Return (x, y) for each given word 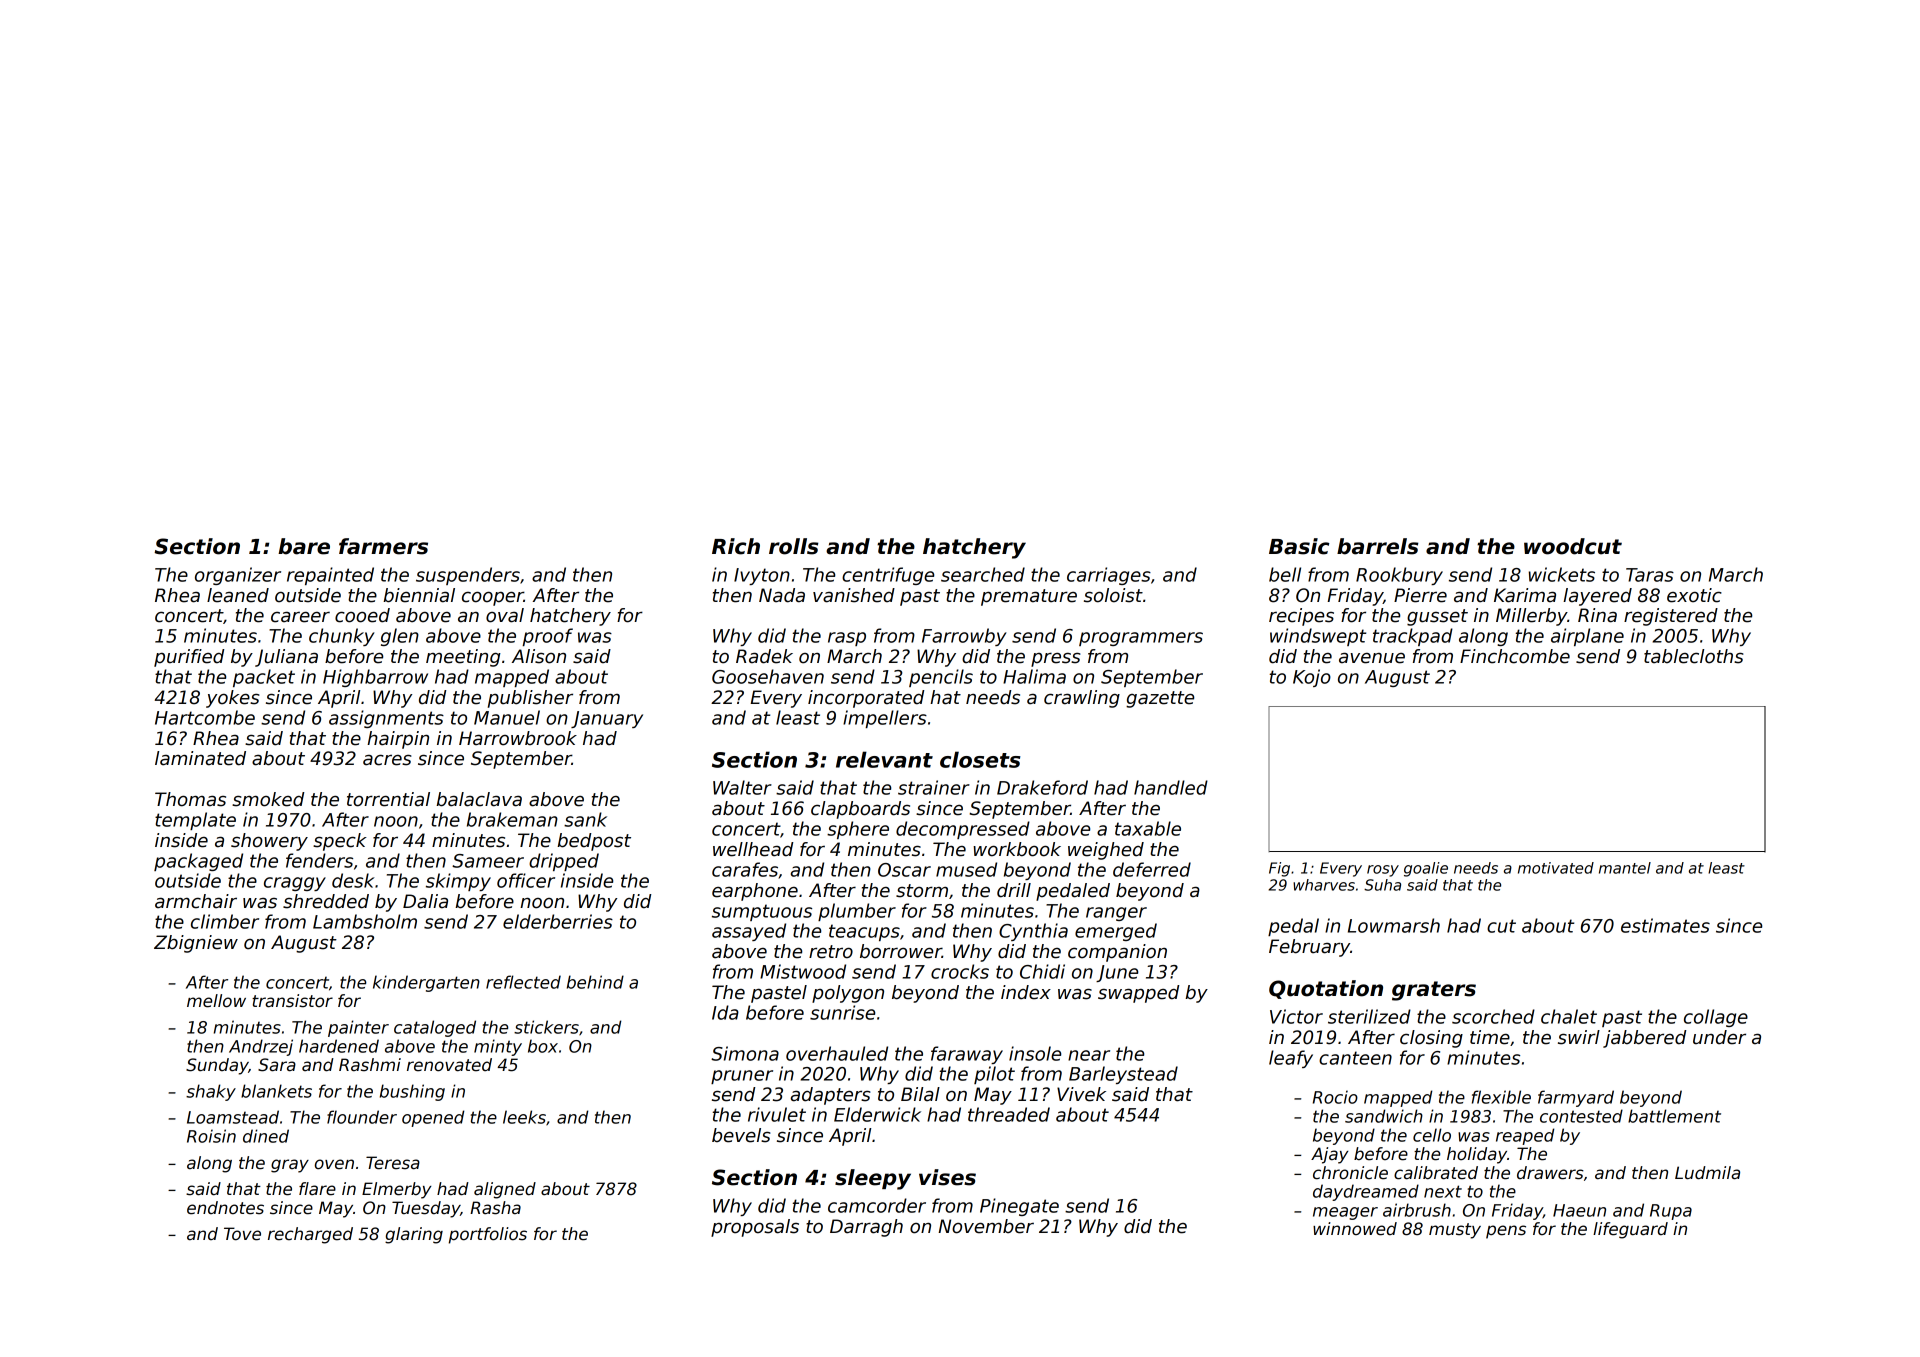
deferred (1152, 869)
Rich (736, 546)
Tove (242, 1234)
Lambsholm (365, 921)
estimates (1665, 925)
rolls (794, 546)
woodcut (1573, 546)
